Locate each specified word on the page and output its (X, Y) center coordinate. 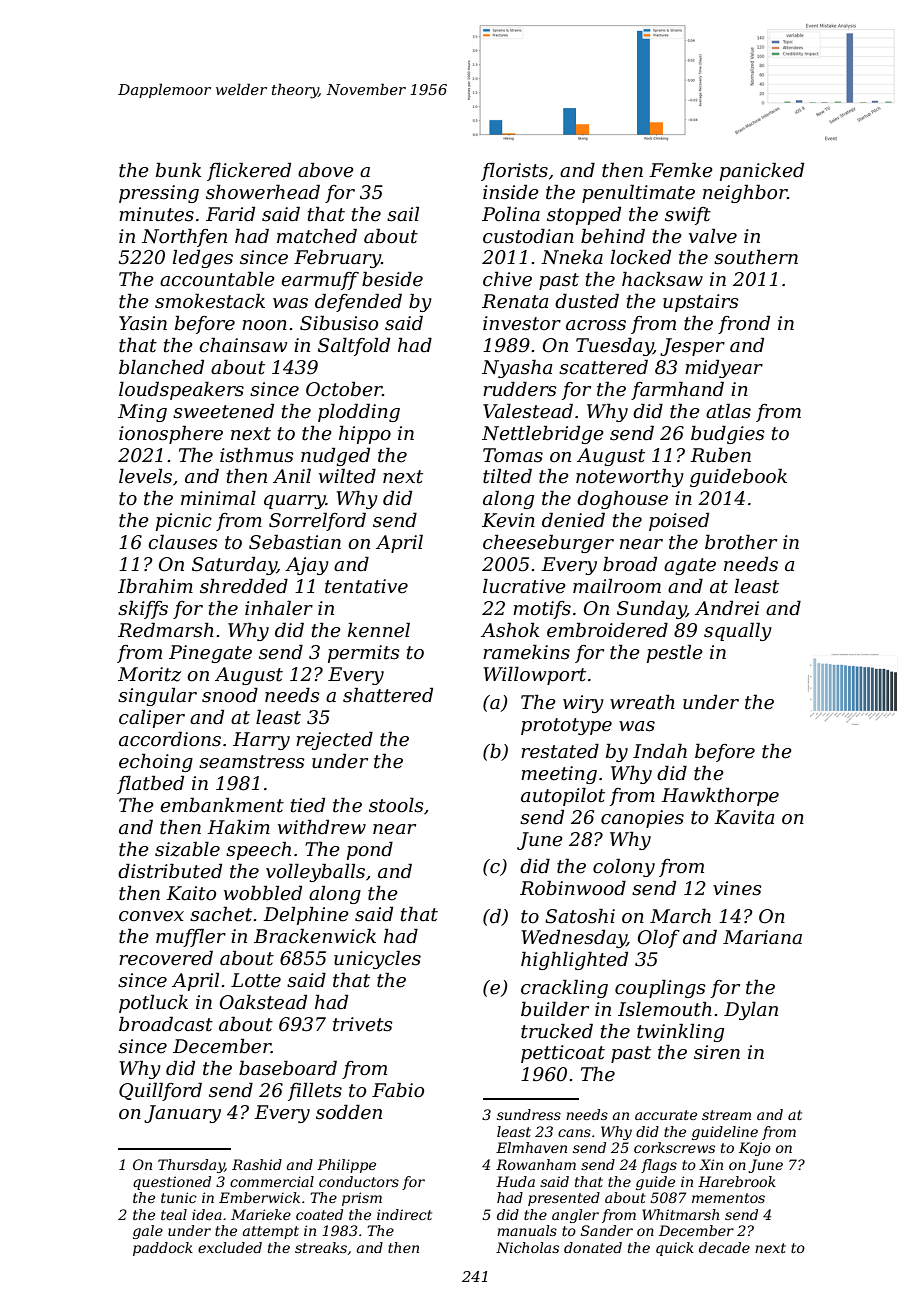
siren (717, 1052)
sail (403, 214)
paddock (163, 1249)
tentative (366, 586)
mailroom (617, 586)
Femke (681, 170)
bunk (179, 170)
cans (574, 1133)
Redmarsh (166, 630)
